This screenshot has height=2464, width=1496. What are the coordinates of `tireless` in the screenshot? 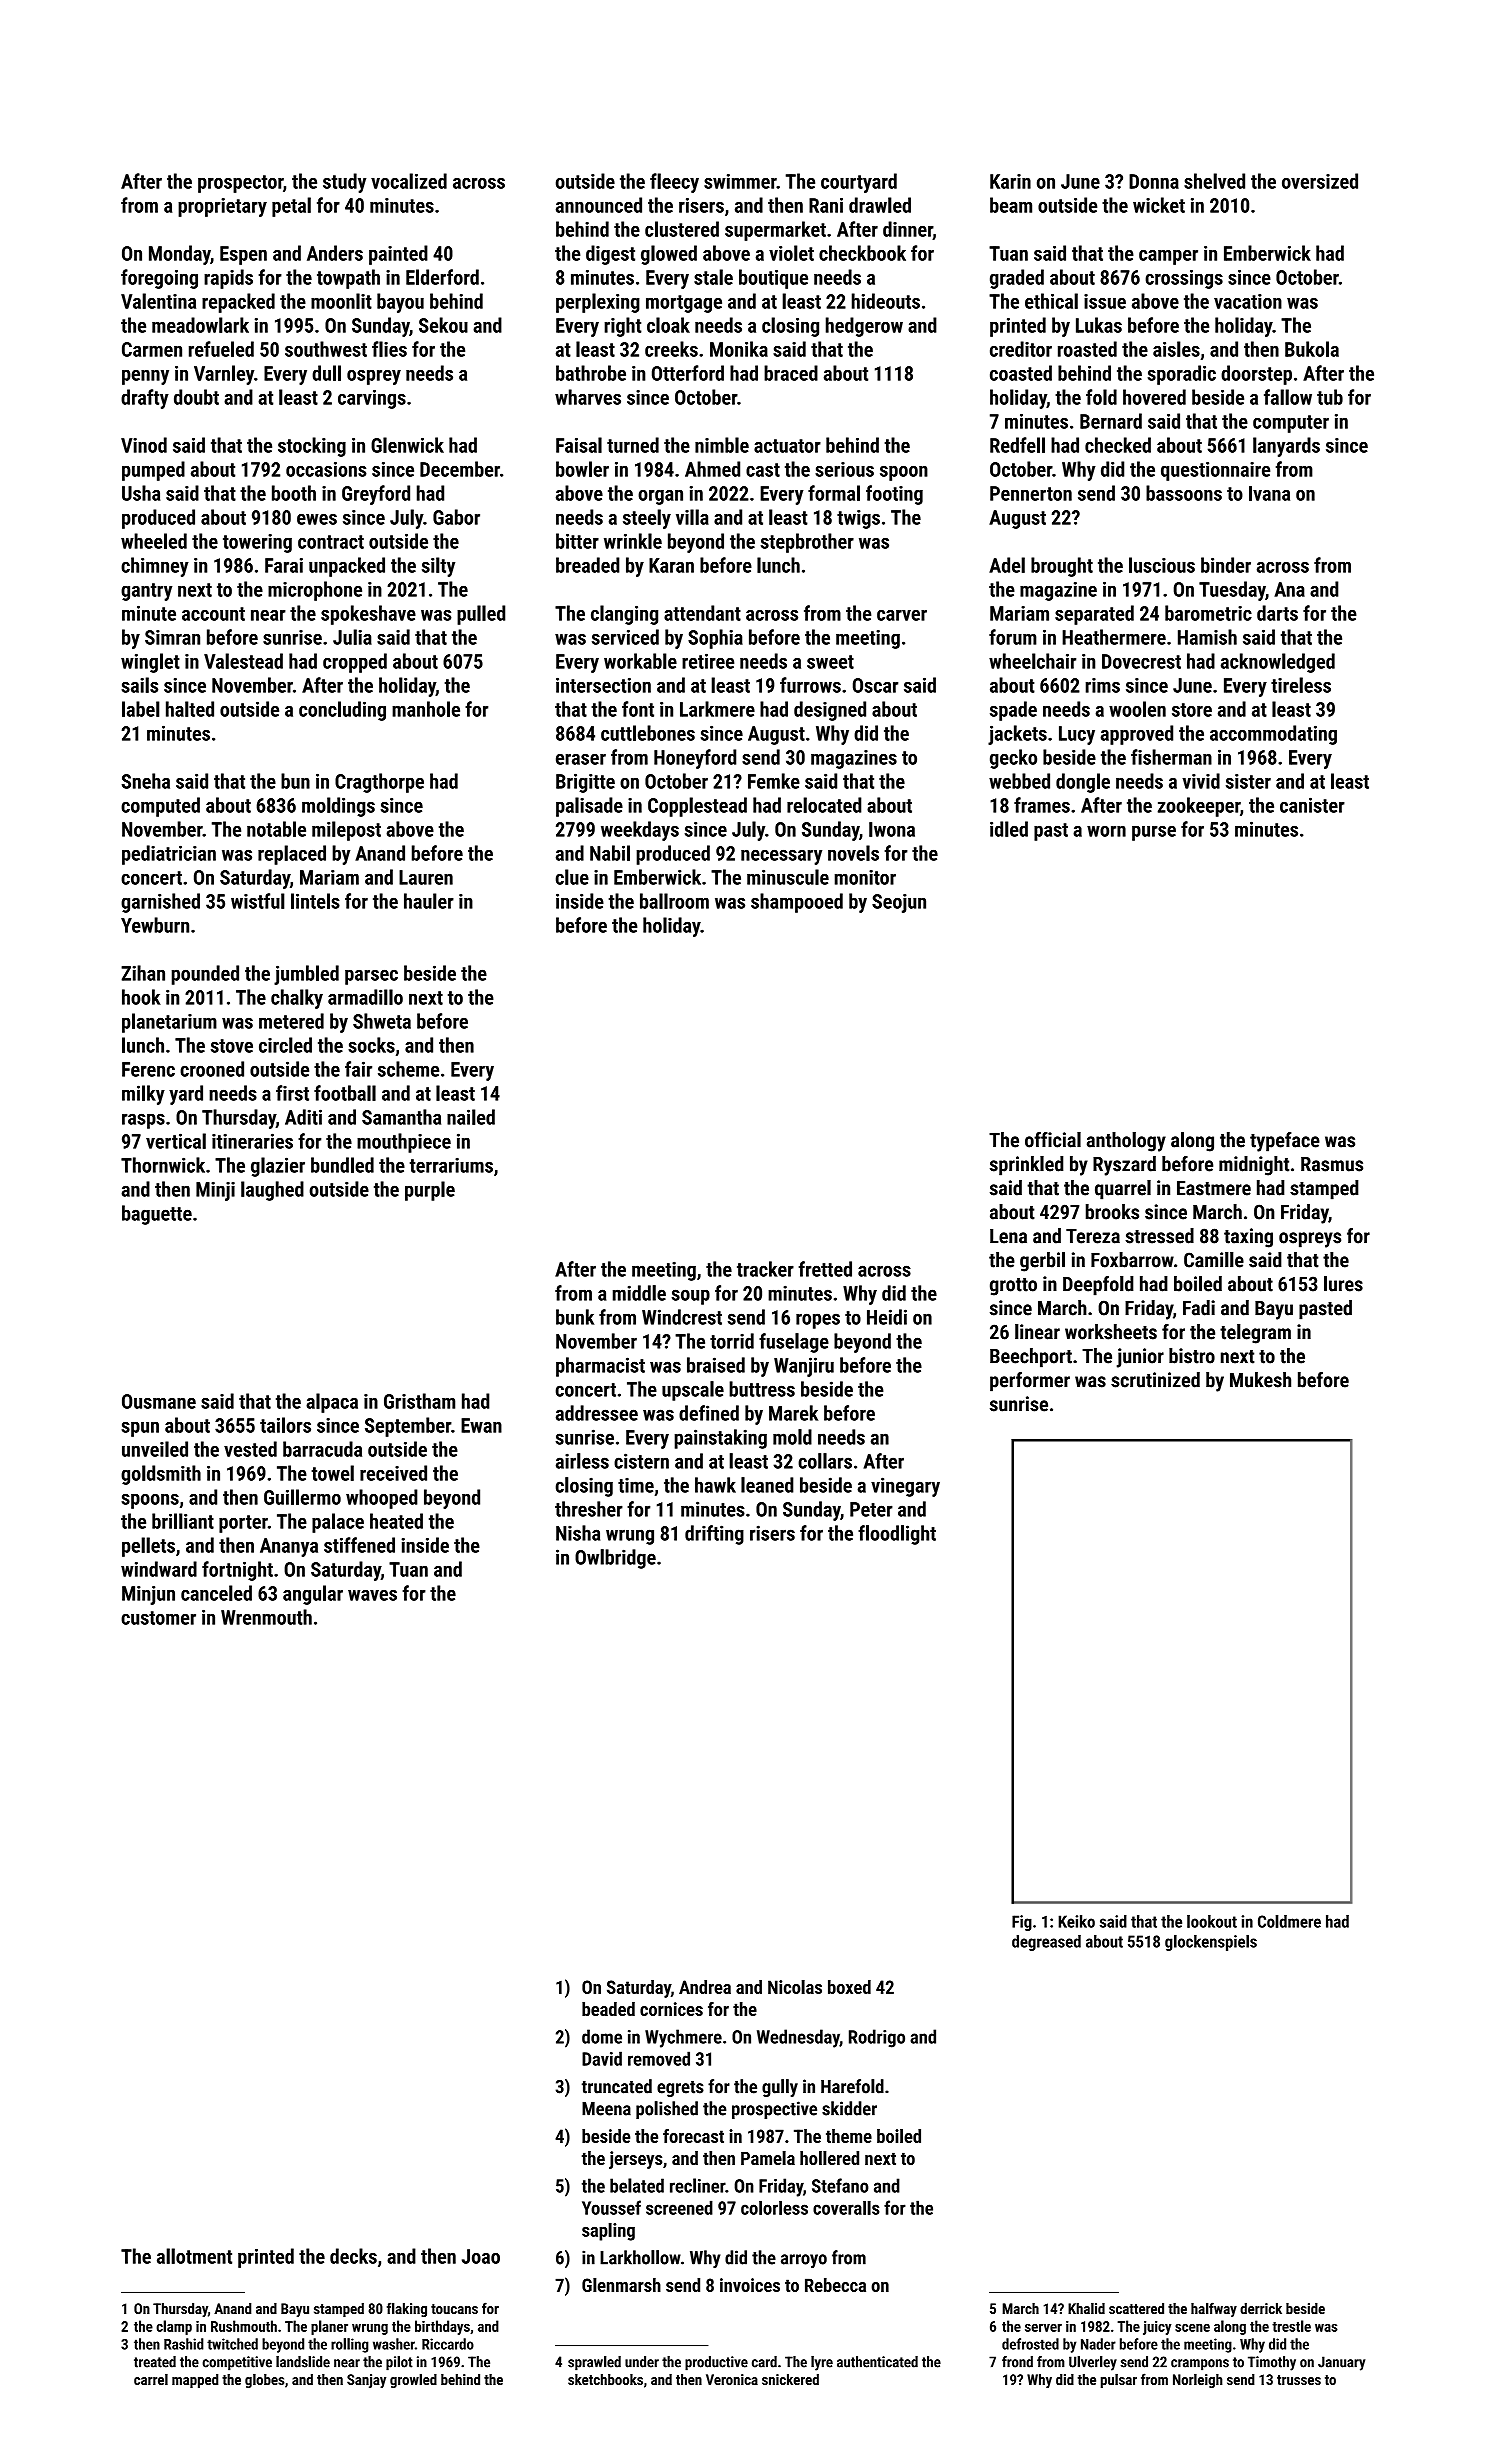 It's located at (1301, 685).
